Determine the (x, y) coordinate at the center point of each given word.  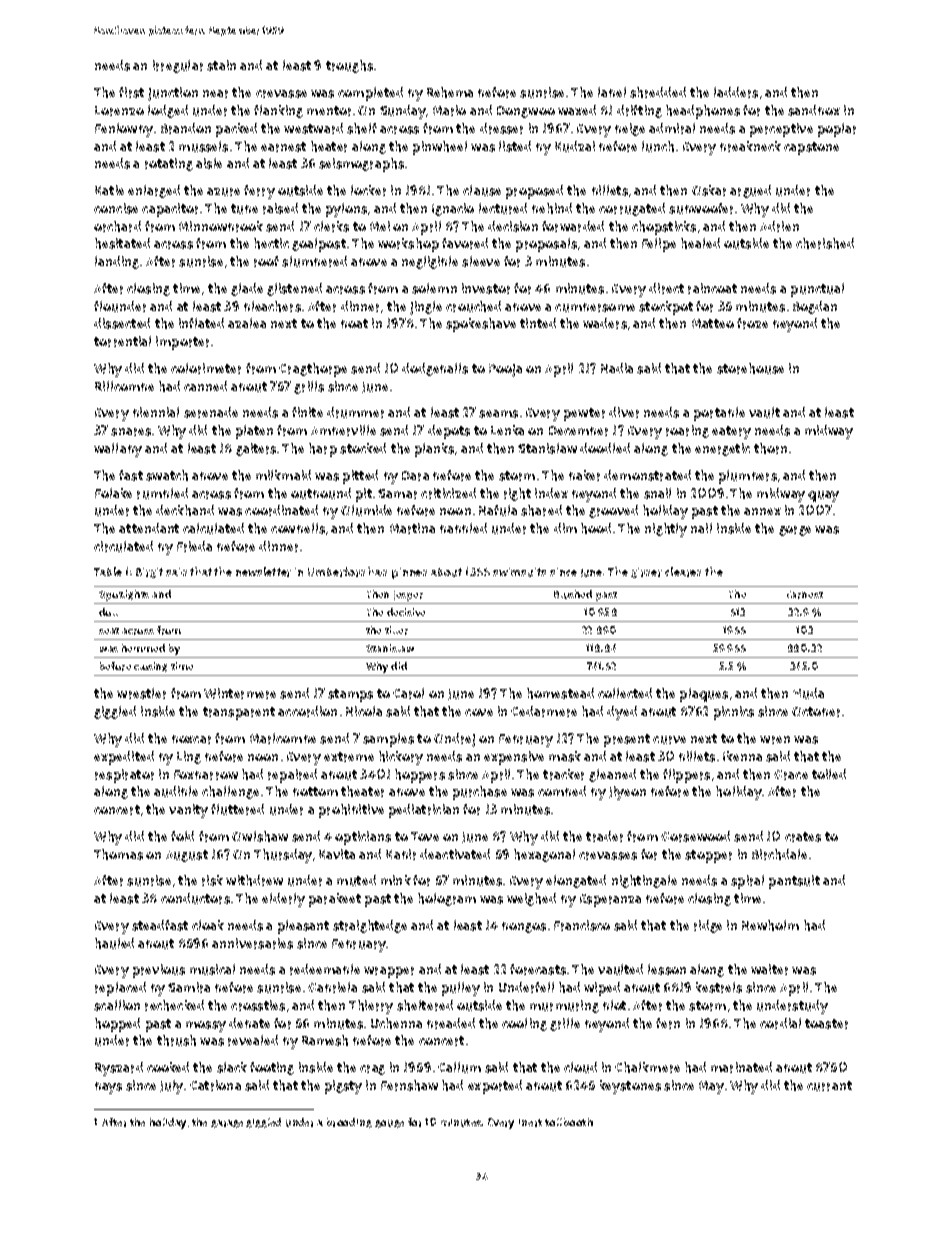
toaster (826, 1024)
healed (700, 243)
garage (227, 1124)
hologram (447, 899)
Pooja (505, 370)
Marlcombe (283, 738)
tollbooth (569, 1122)
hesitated (122, 243)
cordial (780, 1023)
